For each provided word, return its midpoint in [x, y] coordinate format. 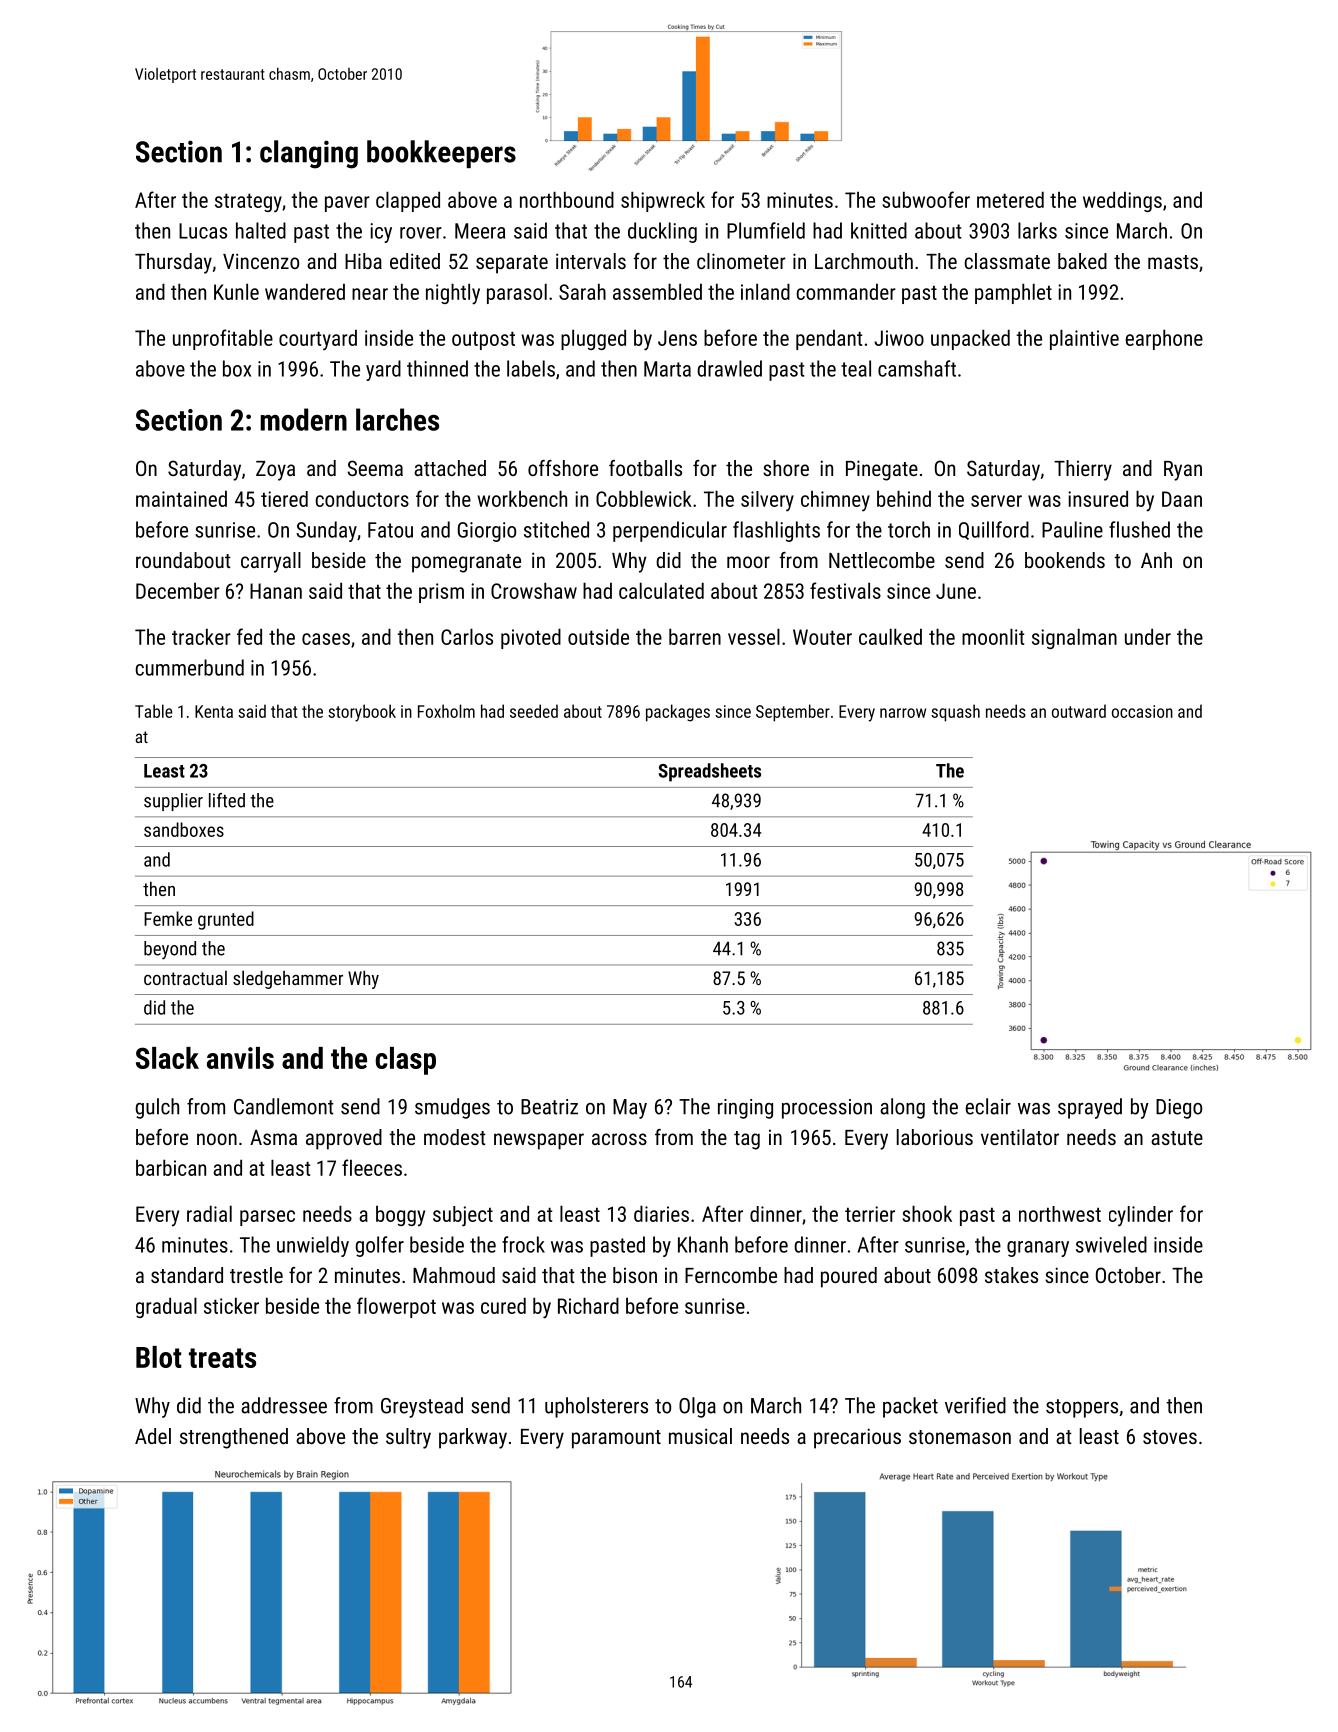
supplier [173, 802]
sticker [231, 1305]
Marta [667, 369]
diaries [661, 1213]
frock [523, 1244]
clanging [309, 154]
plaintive [1084, 339]
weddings [1122, 201]
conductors [362, 498]
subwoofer [926, 199]
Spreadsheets [710, 772]
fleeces [372, 1167]
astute [1177, 1138]
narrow [903, 713]
